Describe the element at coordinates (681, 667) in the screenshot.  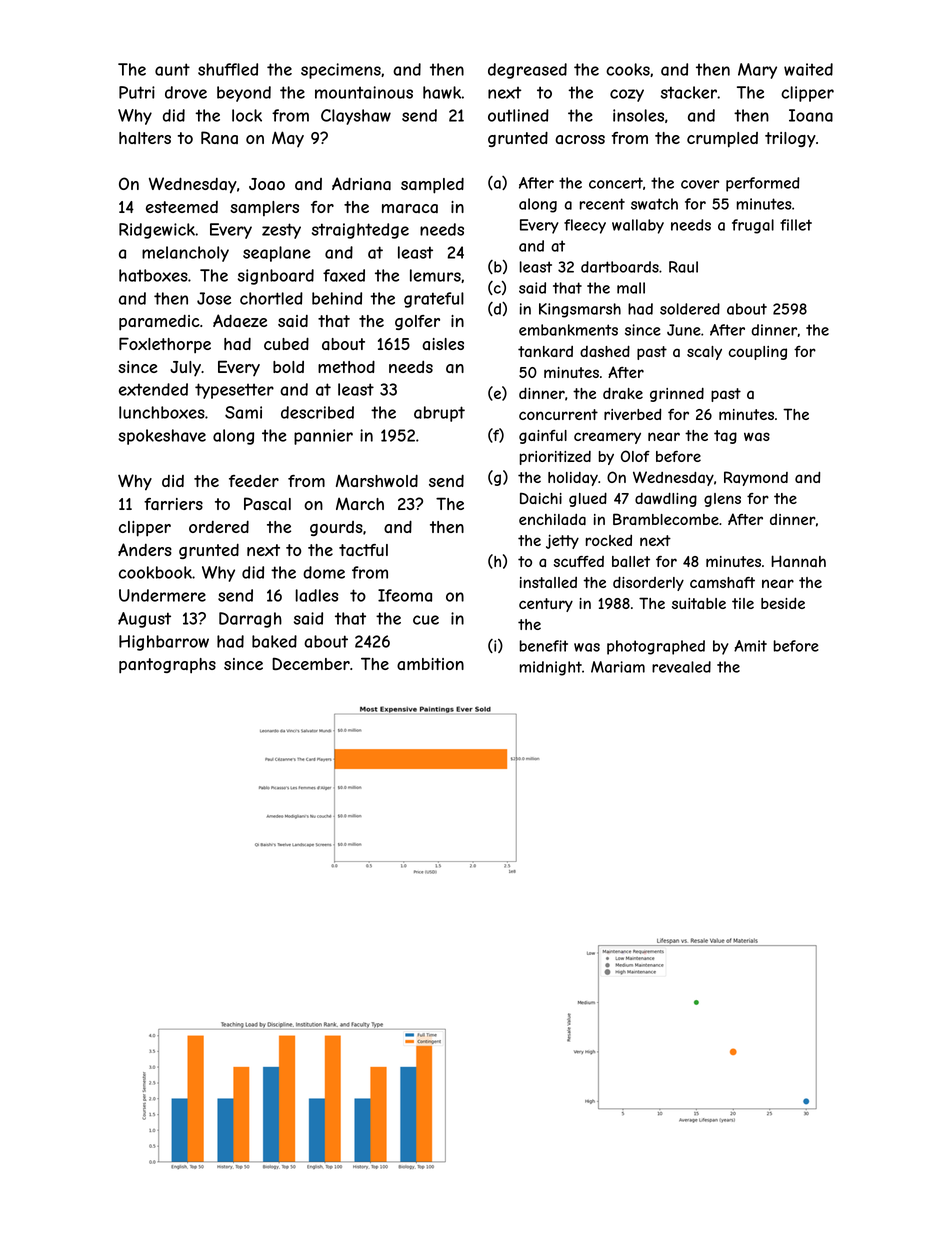
I see `revealed` at that location.
